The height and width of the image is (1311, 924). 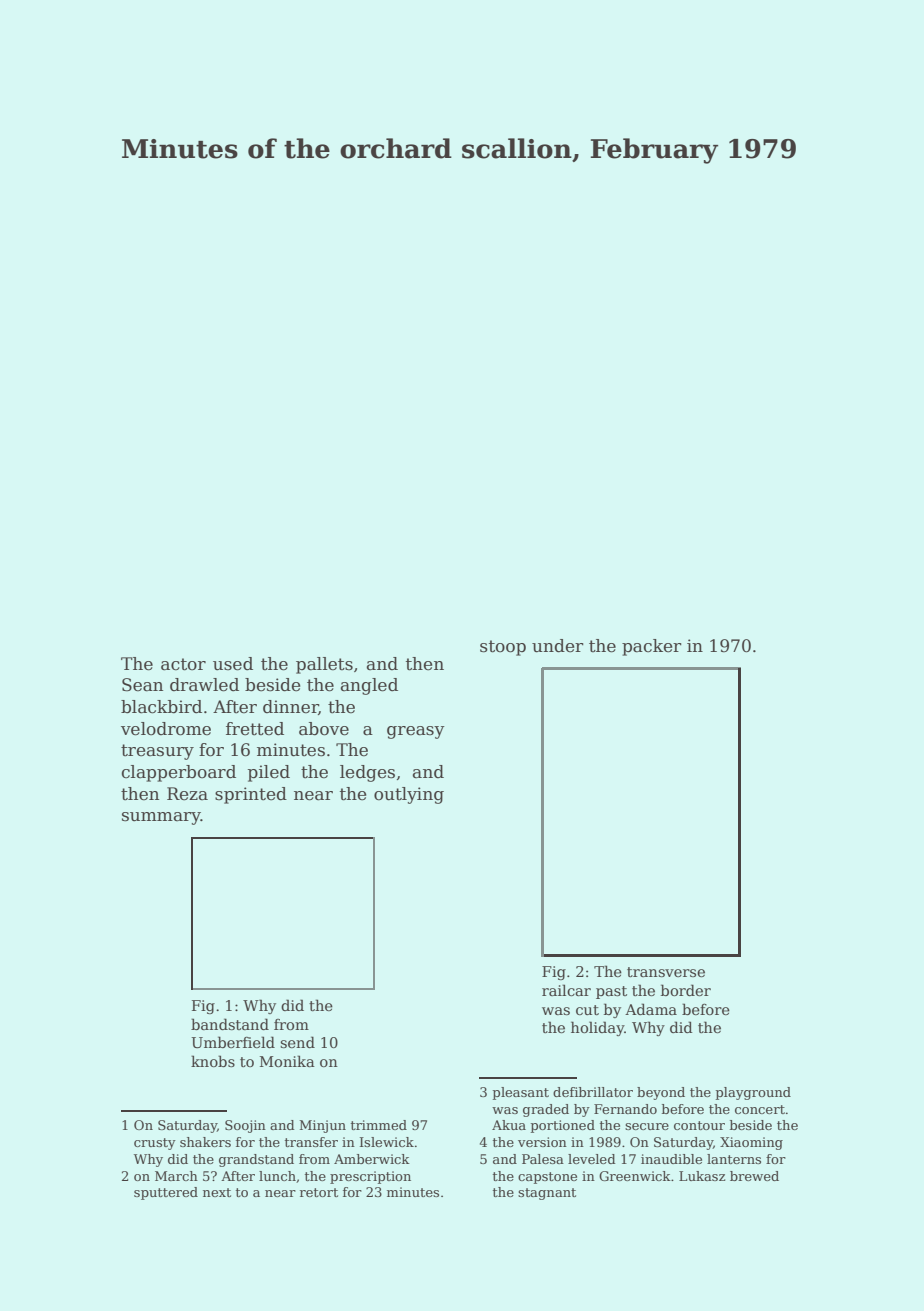 I want to click on Akua, so click(x=509, y=1125).
